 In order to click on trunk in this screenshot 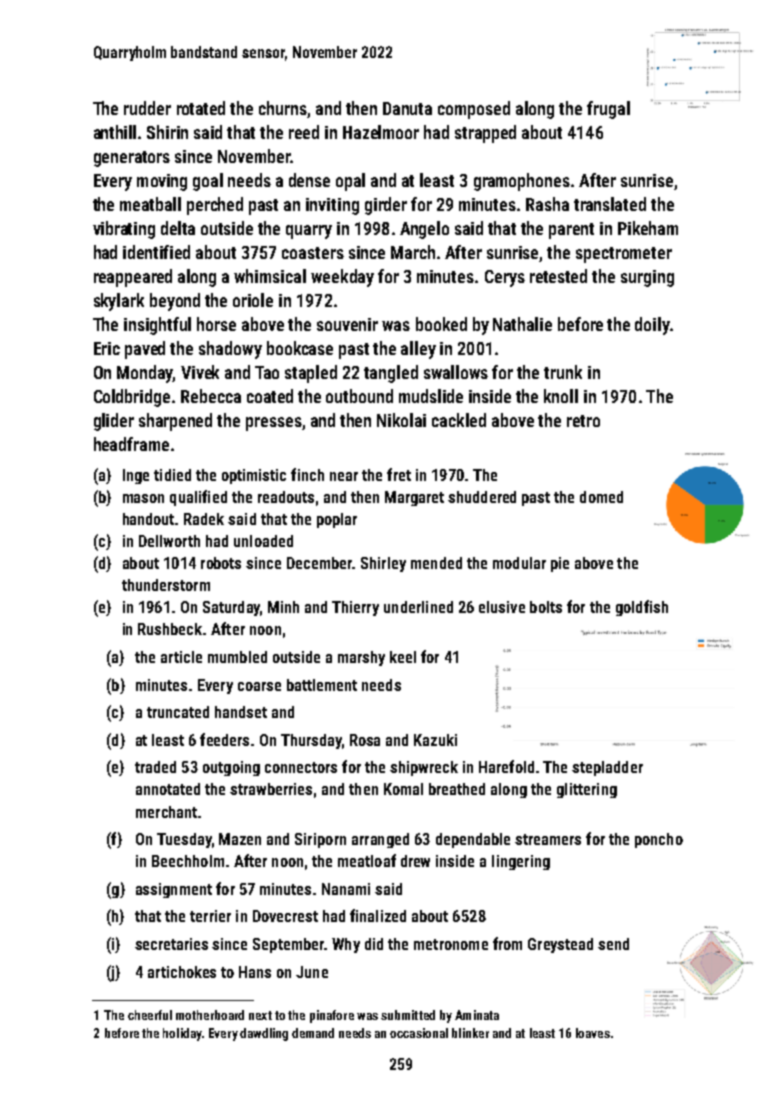, I will do `click(563, 372)`.
